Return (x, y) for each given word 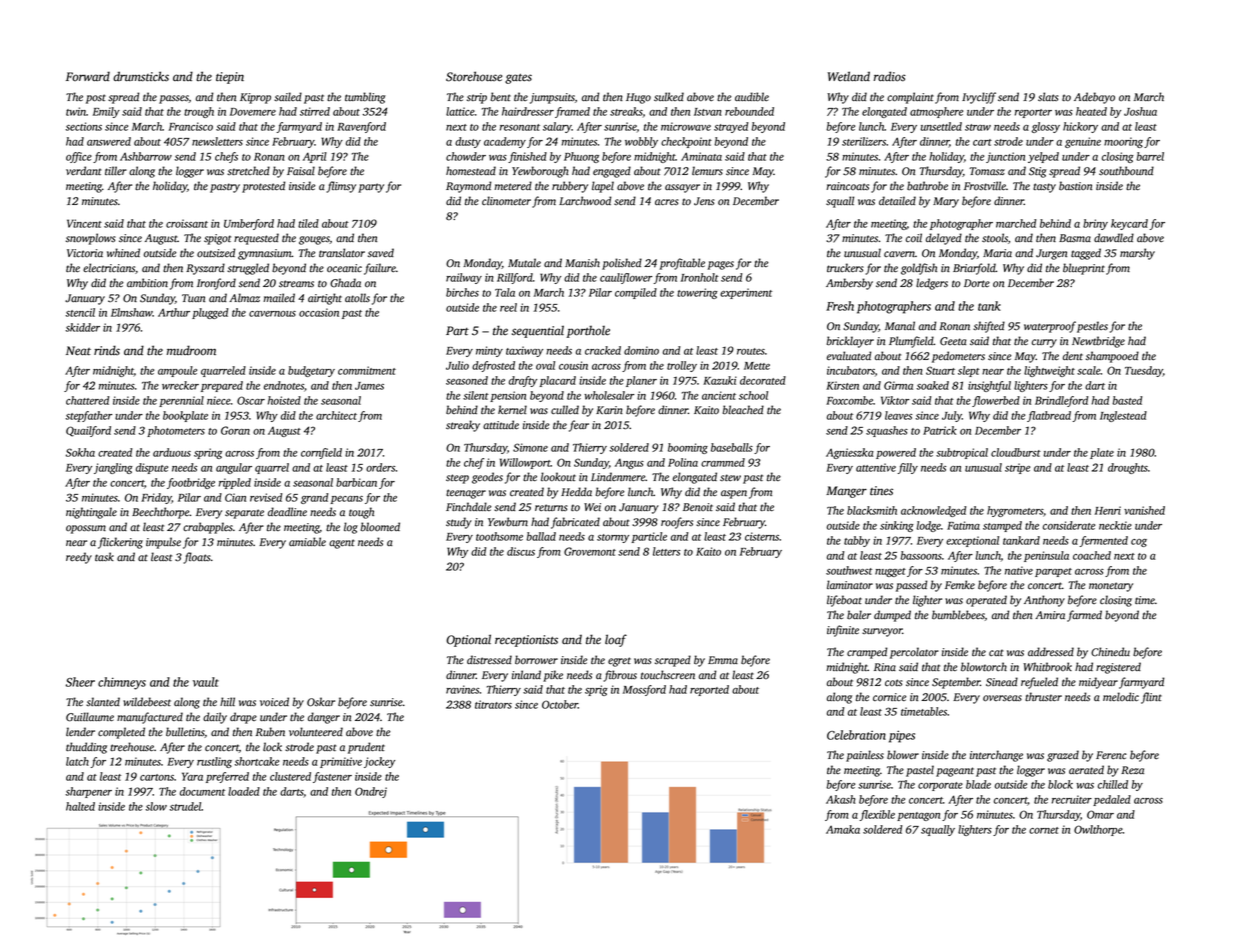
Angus (629, 463)
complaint (910, 98)
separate (244, 514)
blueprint (1084, 269)
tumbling (365, 98)
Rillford (515, 278)
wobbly (641, 142)
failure (380, 269)
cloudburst (1016, 452)
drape (243, 718)
